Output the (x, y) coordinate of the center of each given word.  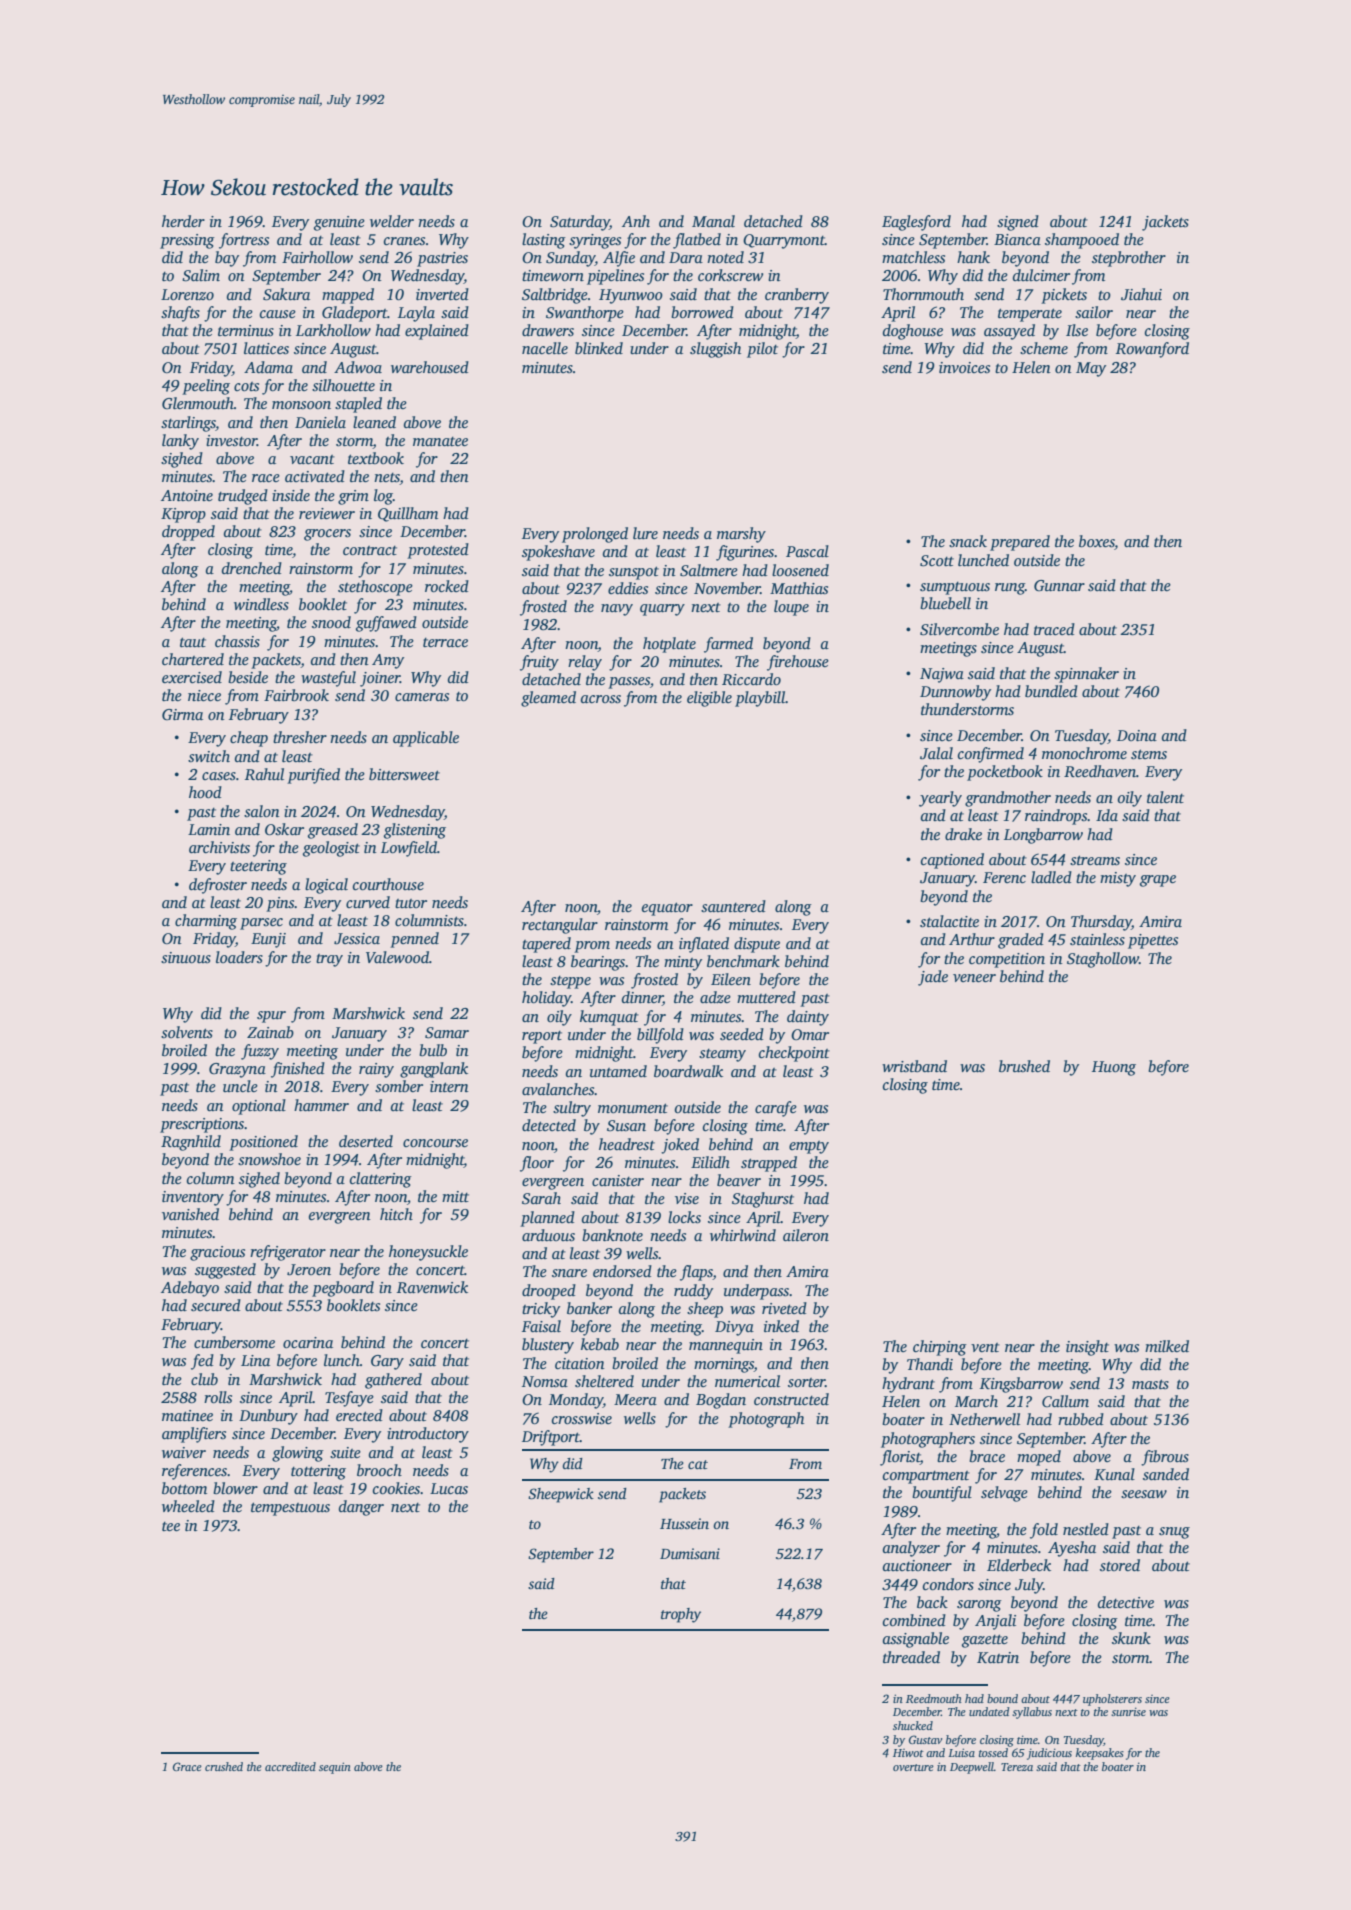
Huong (1114, 1068)
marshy (741, 535)
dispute (757, 945)
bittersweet (404, 774)
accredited (290, 1766)
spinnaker (1086, 675)
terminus (246, 330)
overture (913, 1767)
